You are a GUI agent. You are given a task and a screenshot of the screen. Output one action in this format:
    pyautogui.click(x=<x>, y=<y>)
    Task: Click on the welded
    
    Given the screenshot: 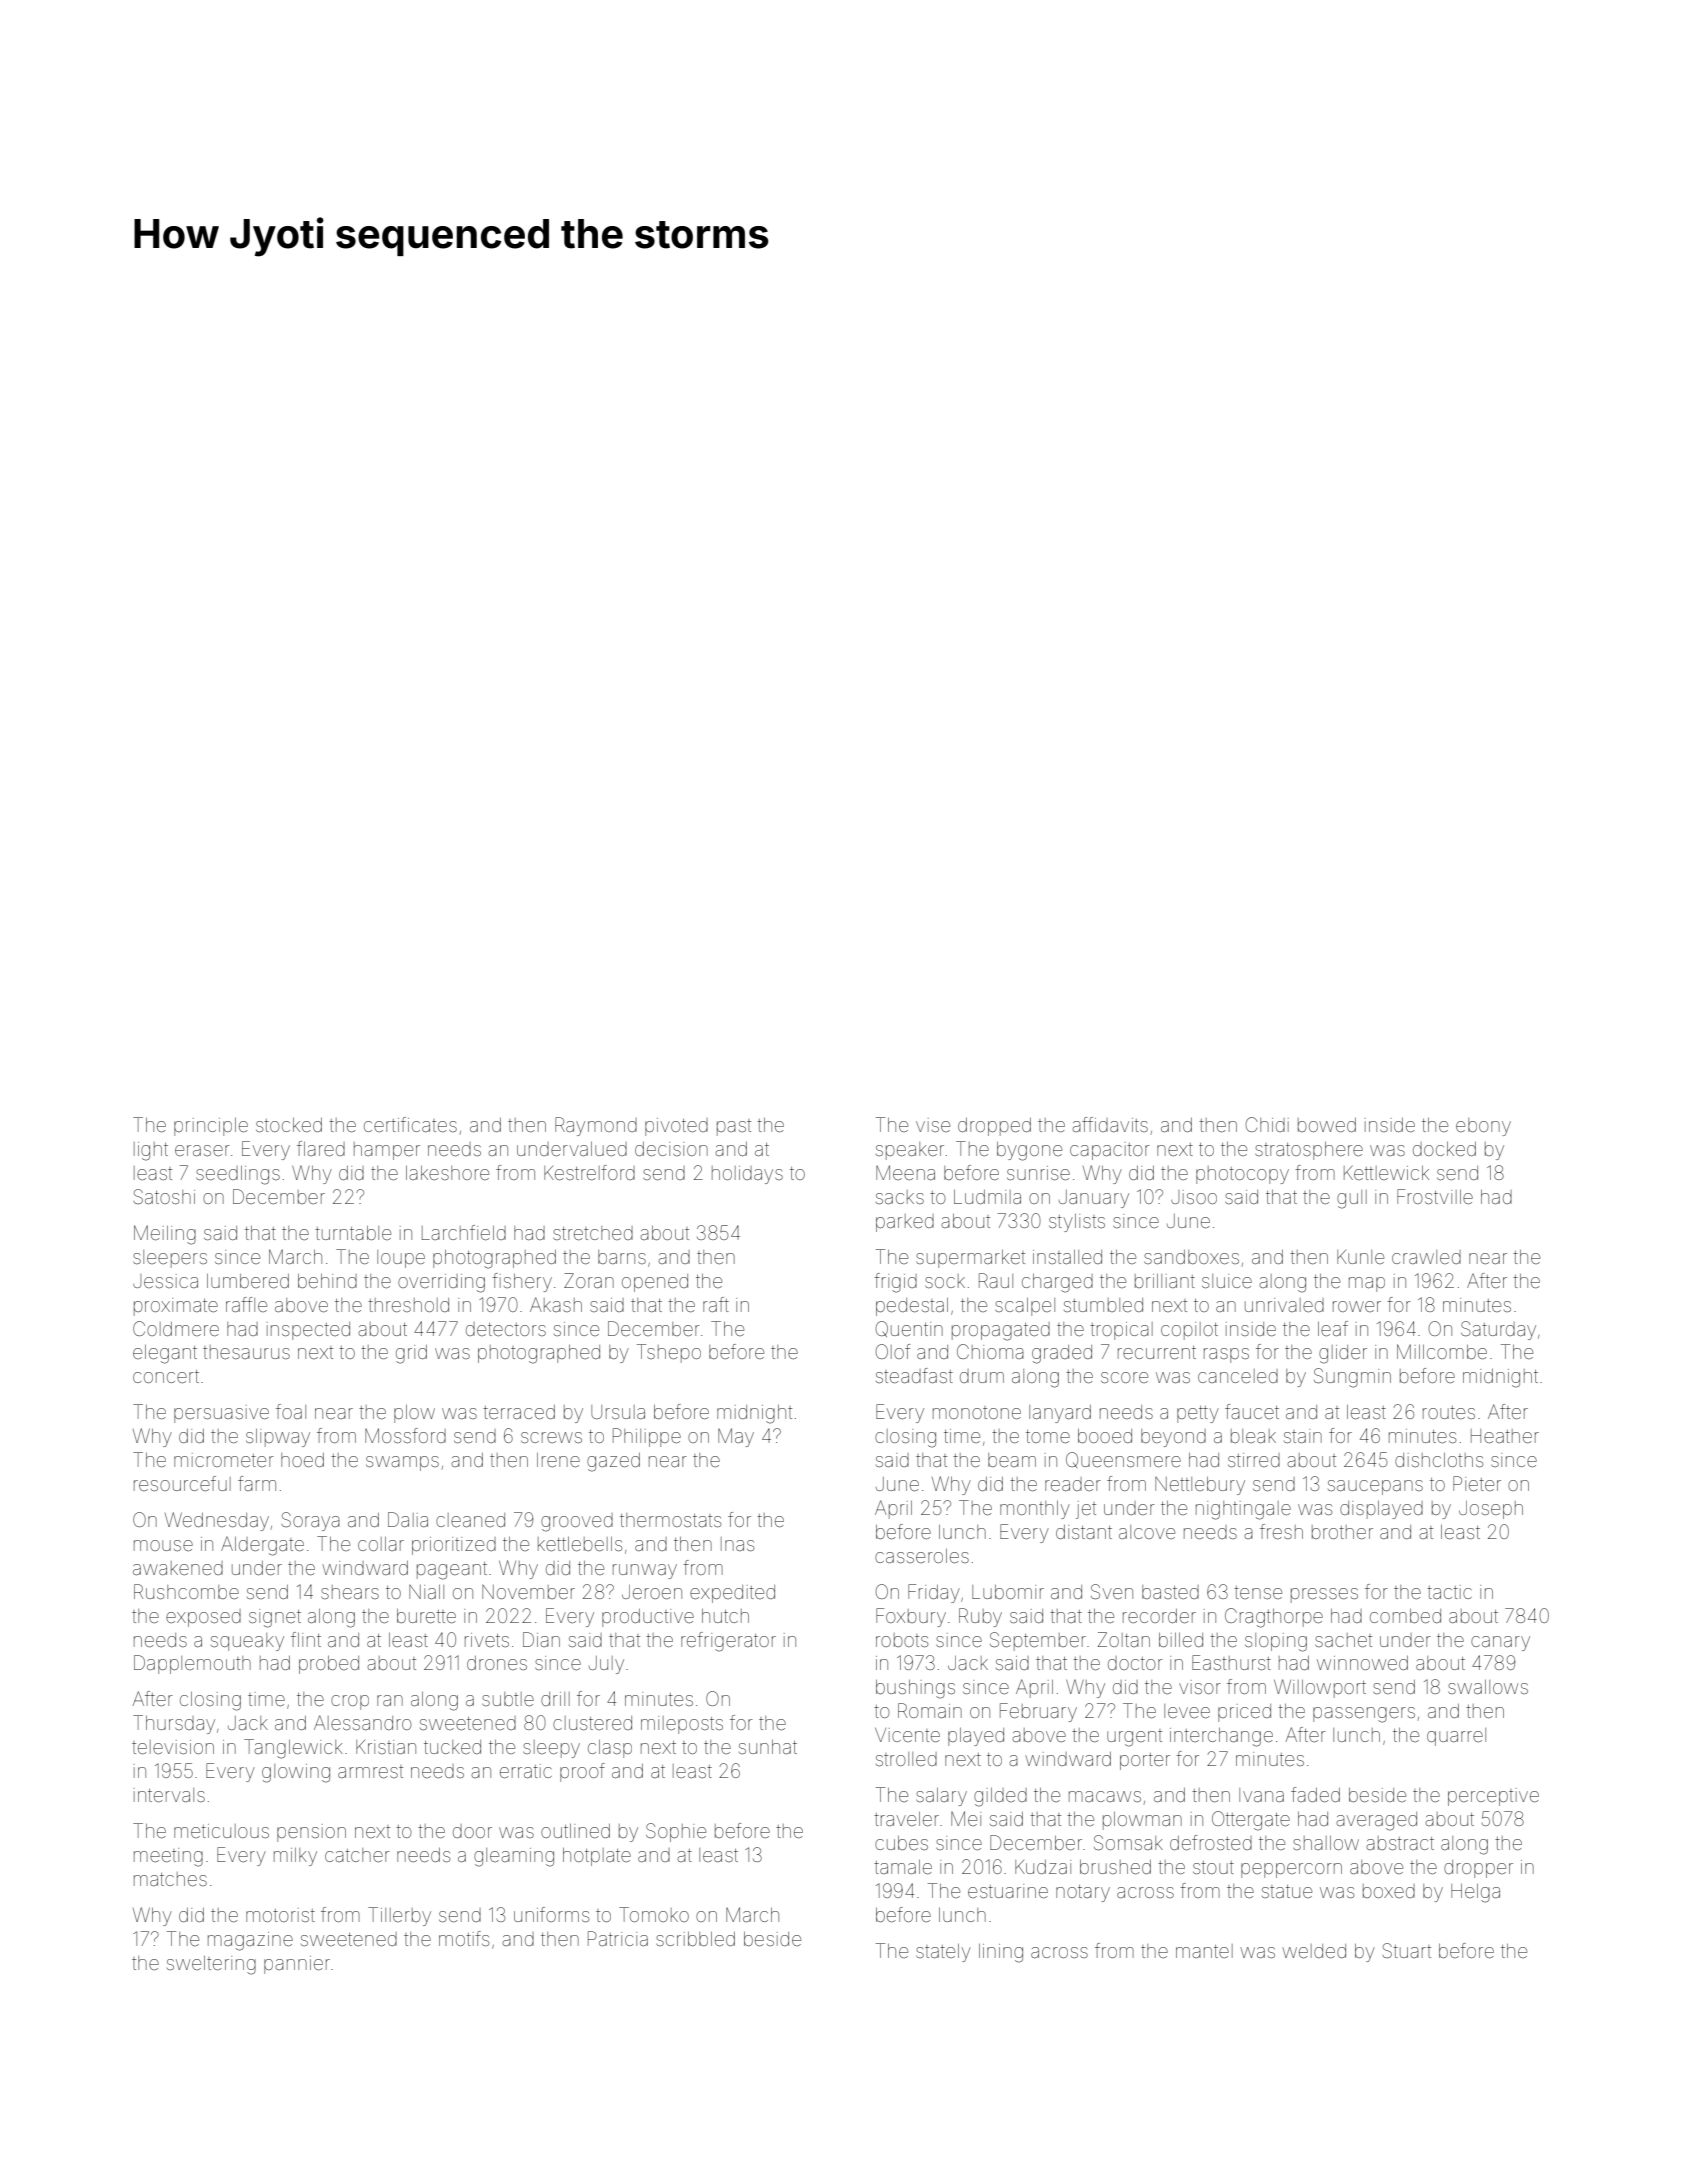 What is the action you would take?
    pyautogui.click(x=1314, y=1951)
